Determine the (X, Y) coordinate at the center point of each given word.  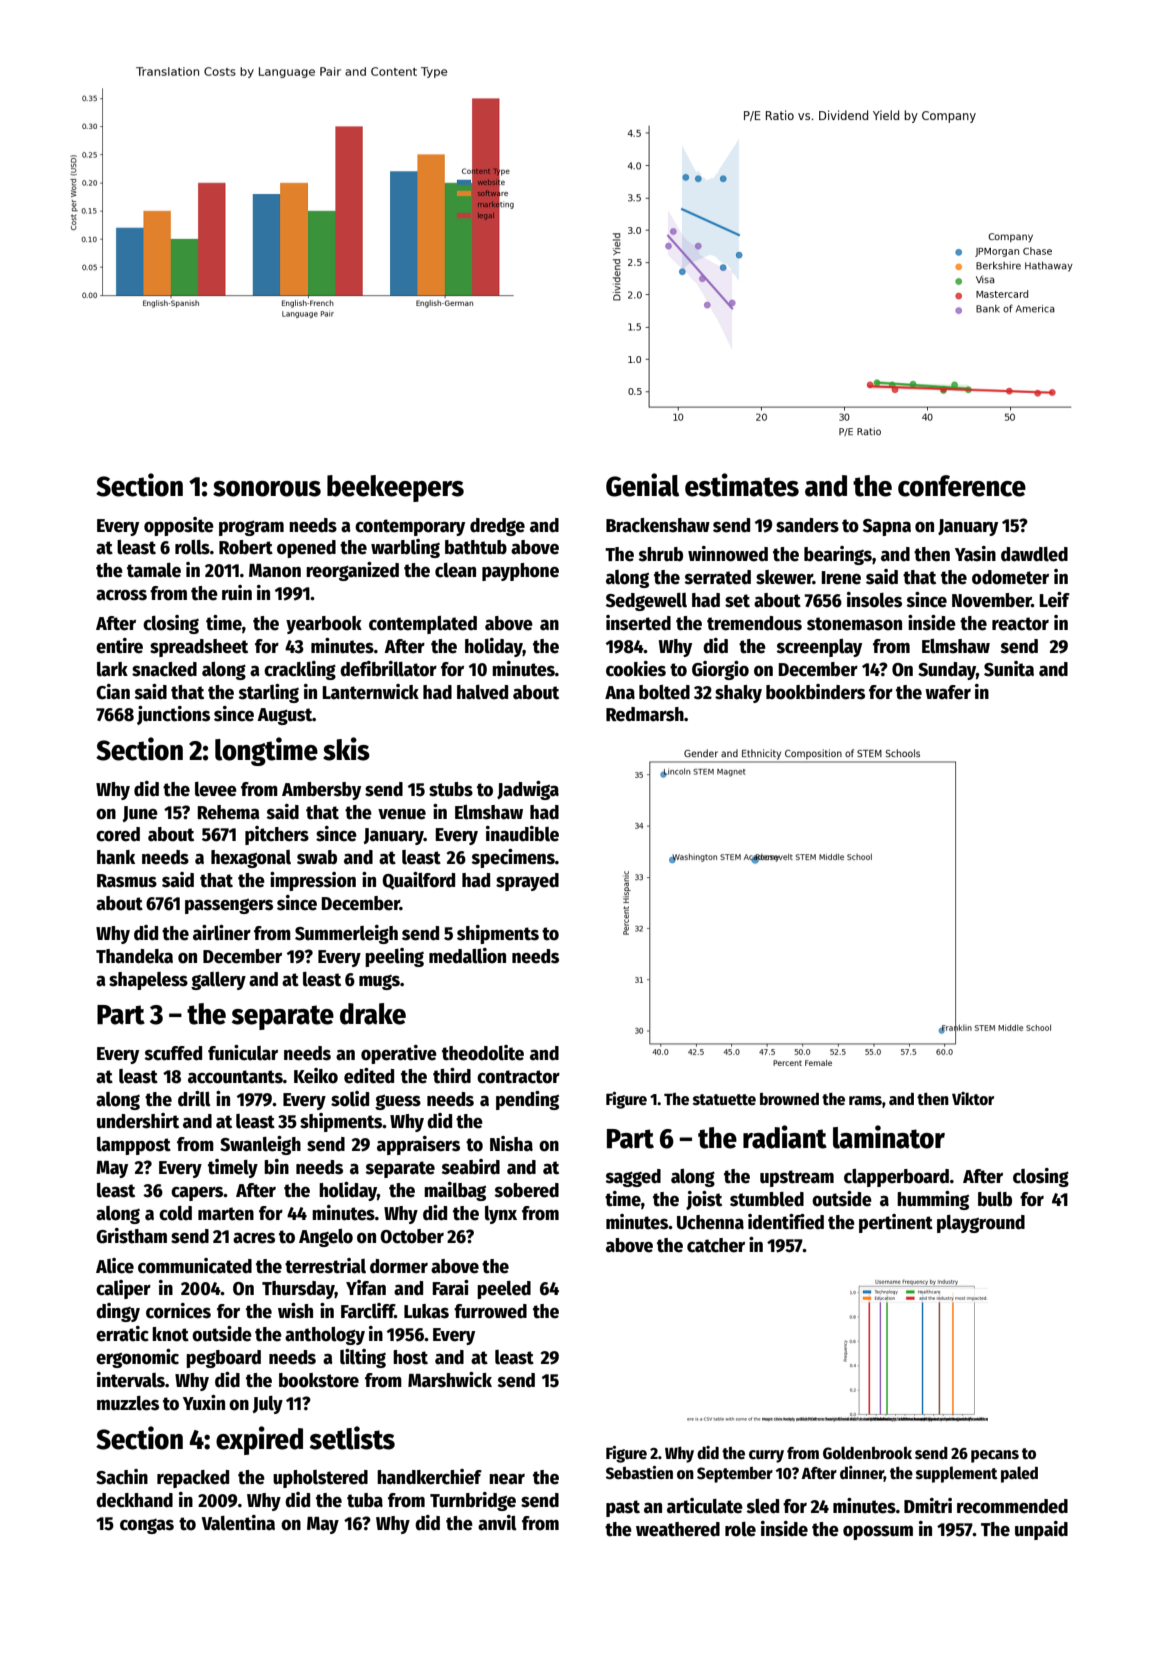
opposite (179, 526)
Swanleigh (260, 1145)
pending (527, 1100)
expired (259, 1440)
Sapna (887, 527)
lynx (501, 1215)
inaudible (522, 834)
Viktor (973, 1098)
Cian (113, 692)
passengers (229, 906)
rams (865, 1100)
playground (981, 1224)
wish (295, 1311)
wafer (948, 692)
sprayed (527, 882)
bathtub (476, 547)
